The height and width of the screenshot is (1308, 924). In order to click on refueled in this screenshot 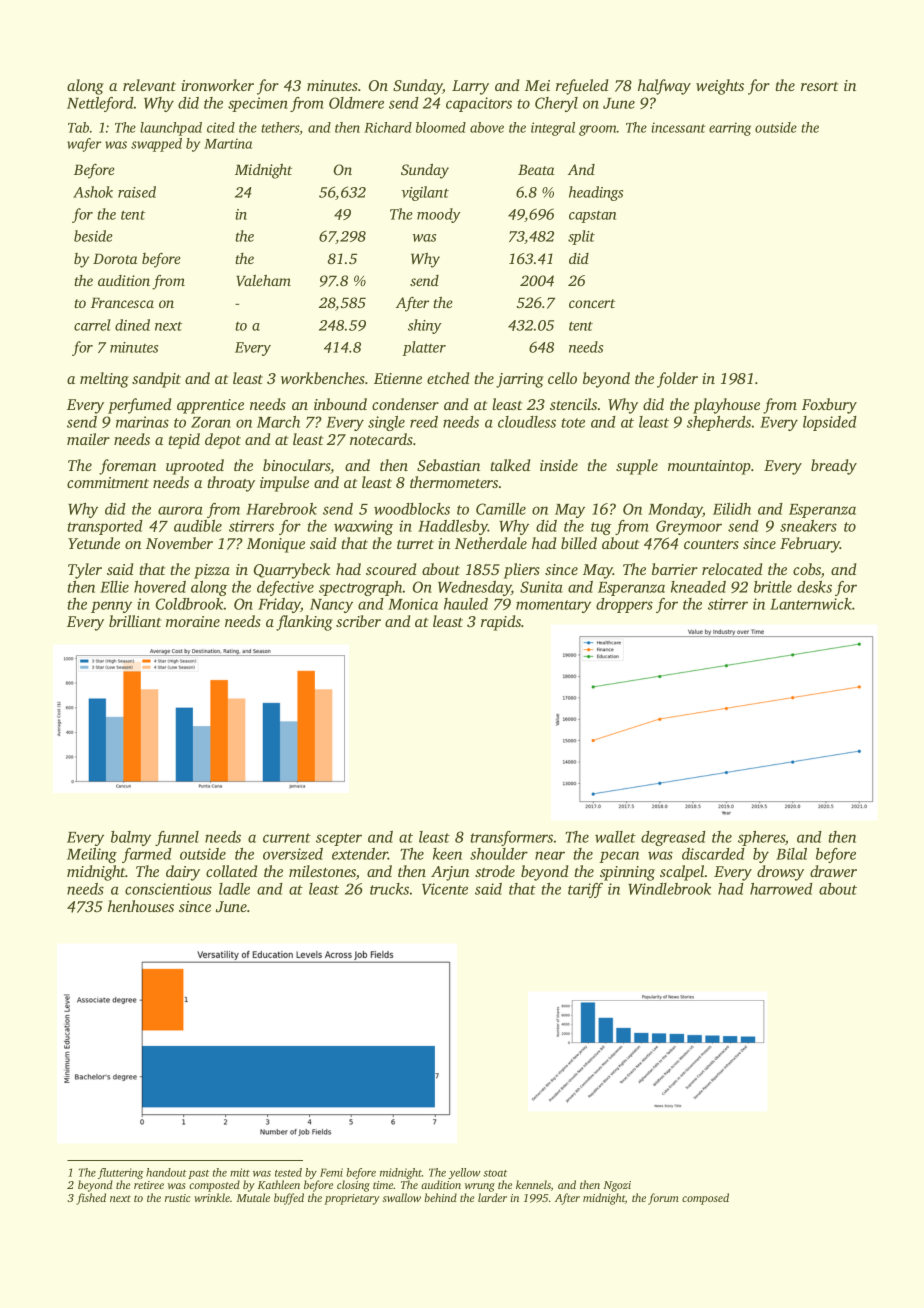, I will do `click(582, 87)`.
